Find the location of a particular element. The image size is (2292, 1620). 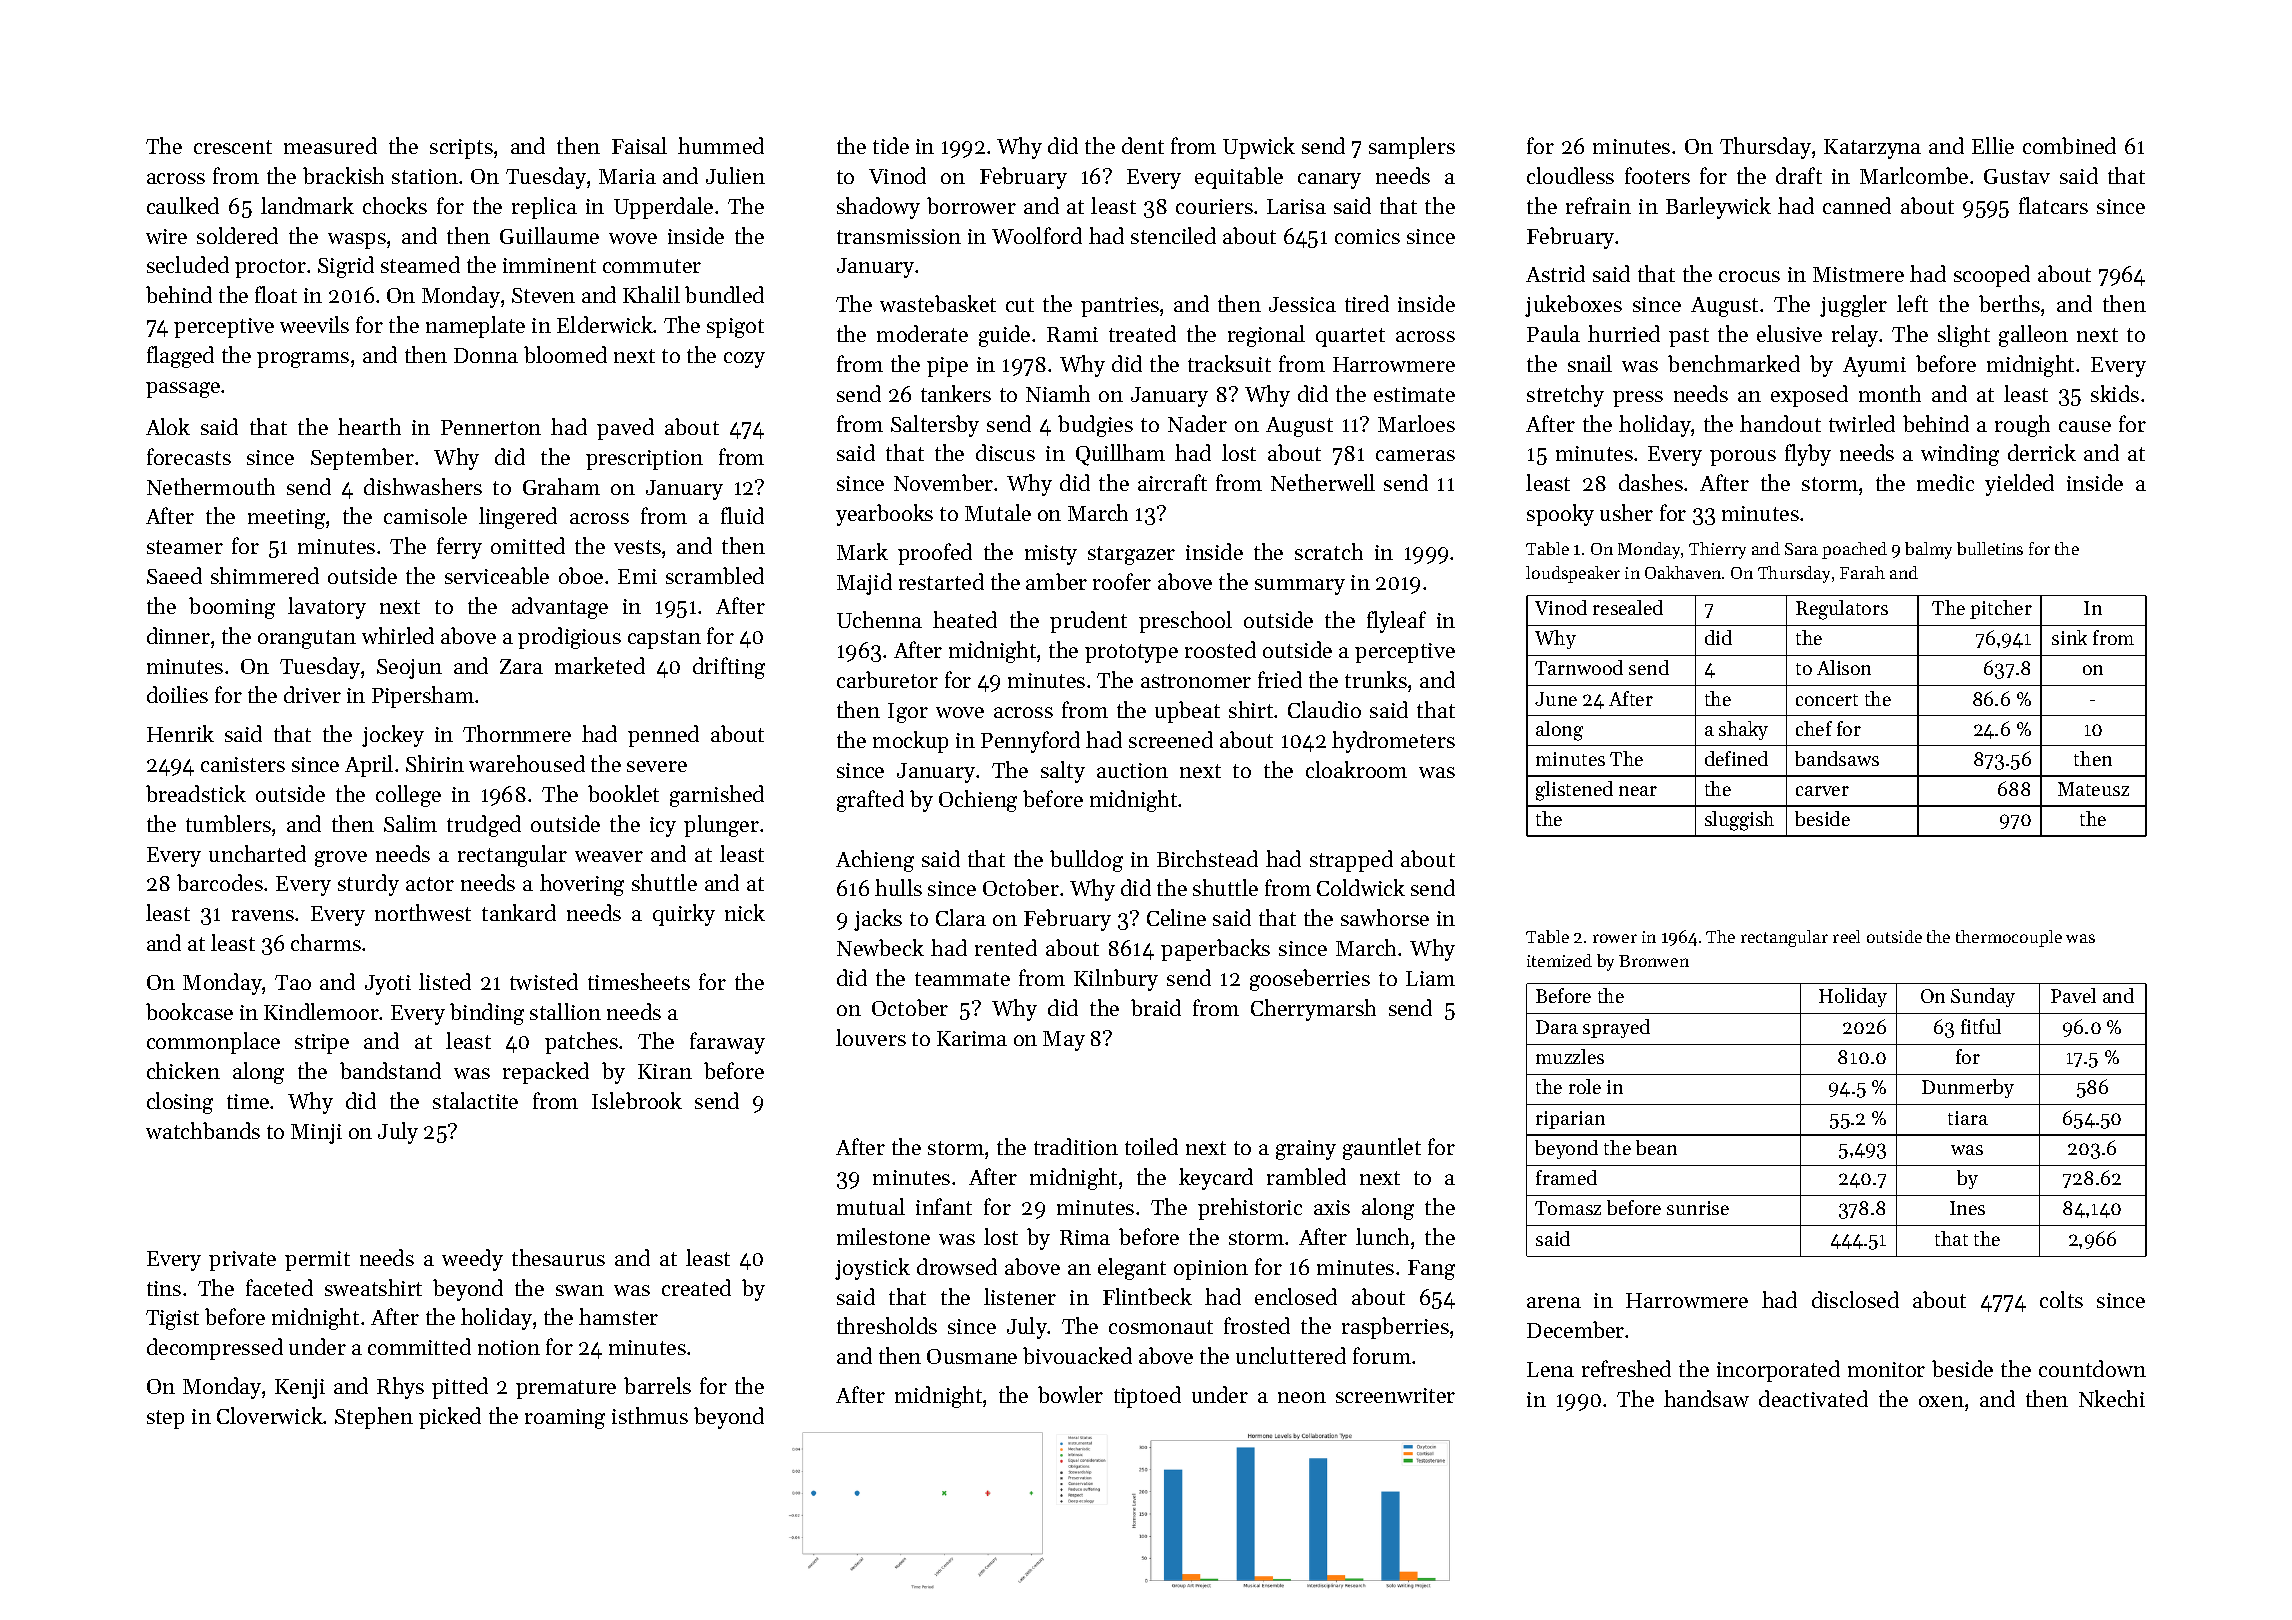

neon is located at coordinates (1302, 1397).
